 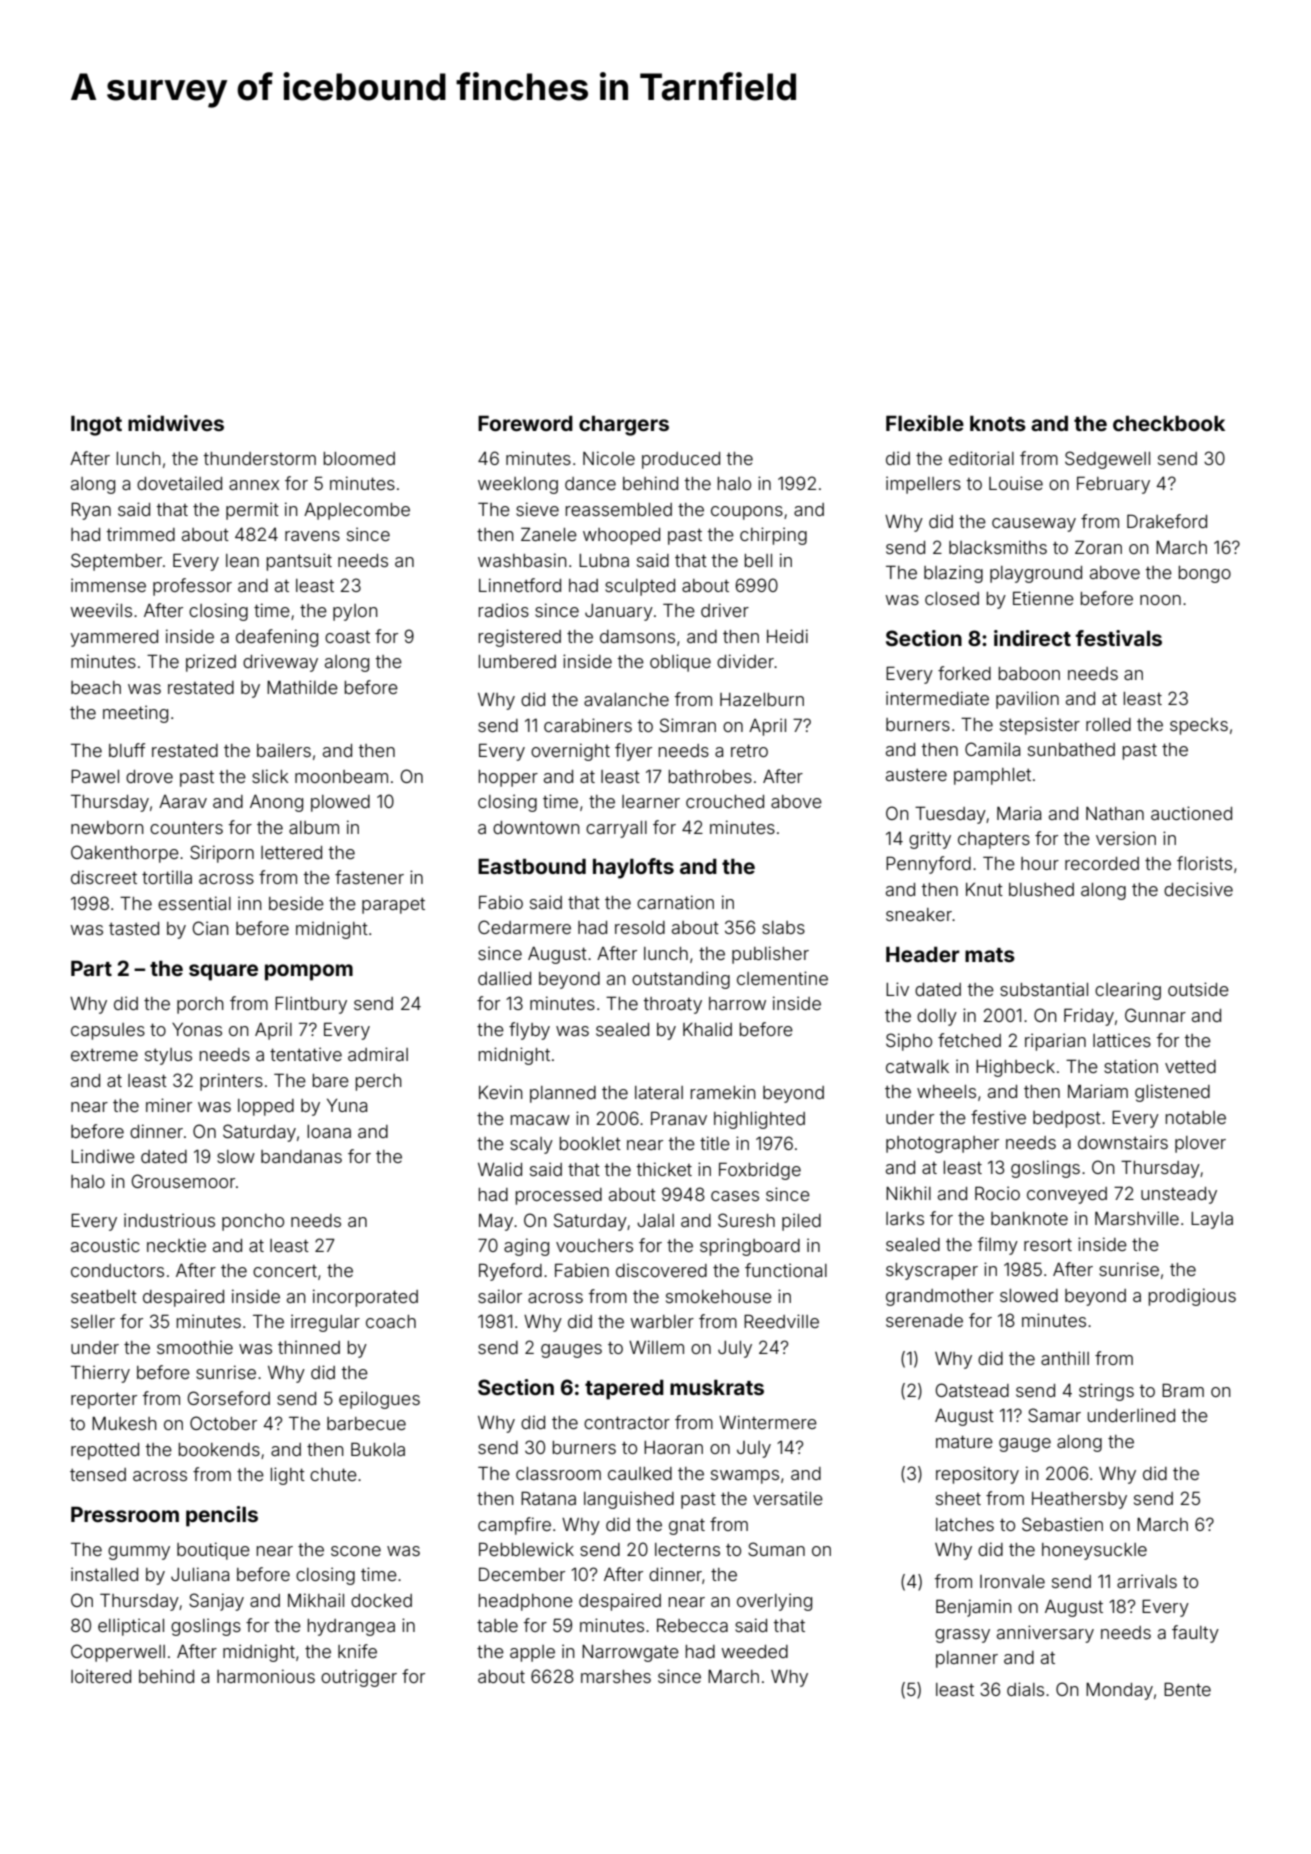 I want to click on knots, so click(x=998, y=423).
